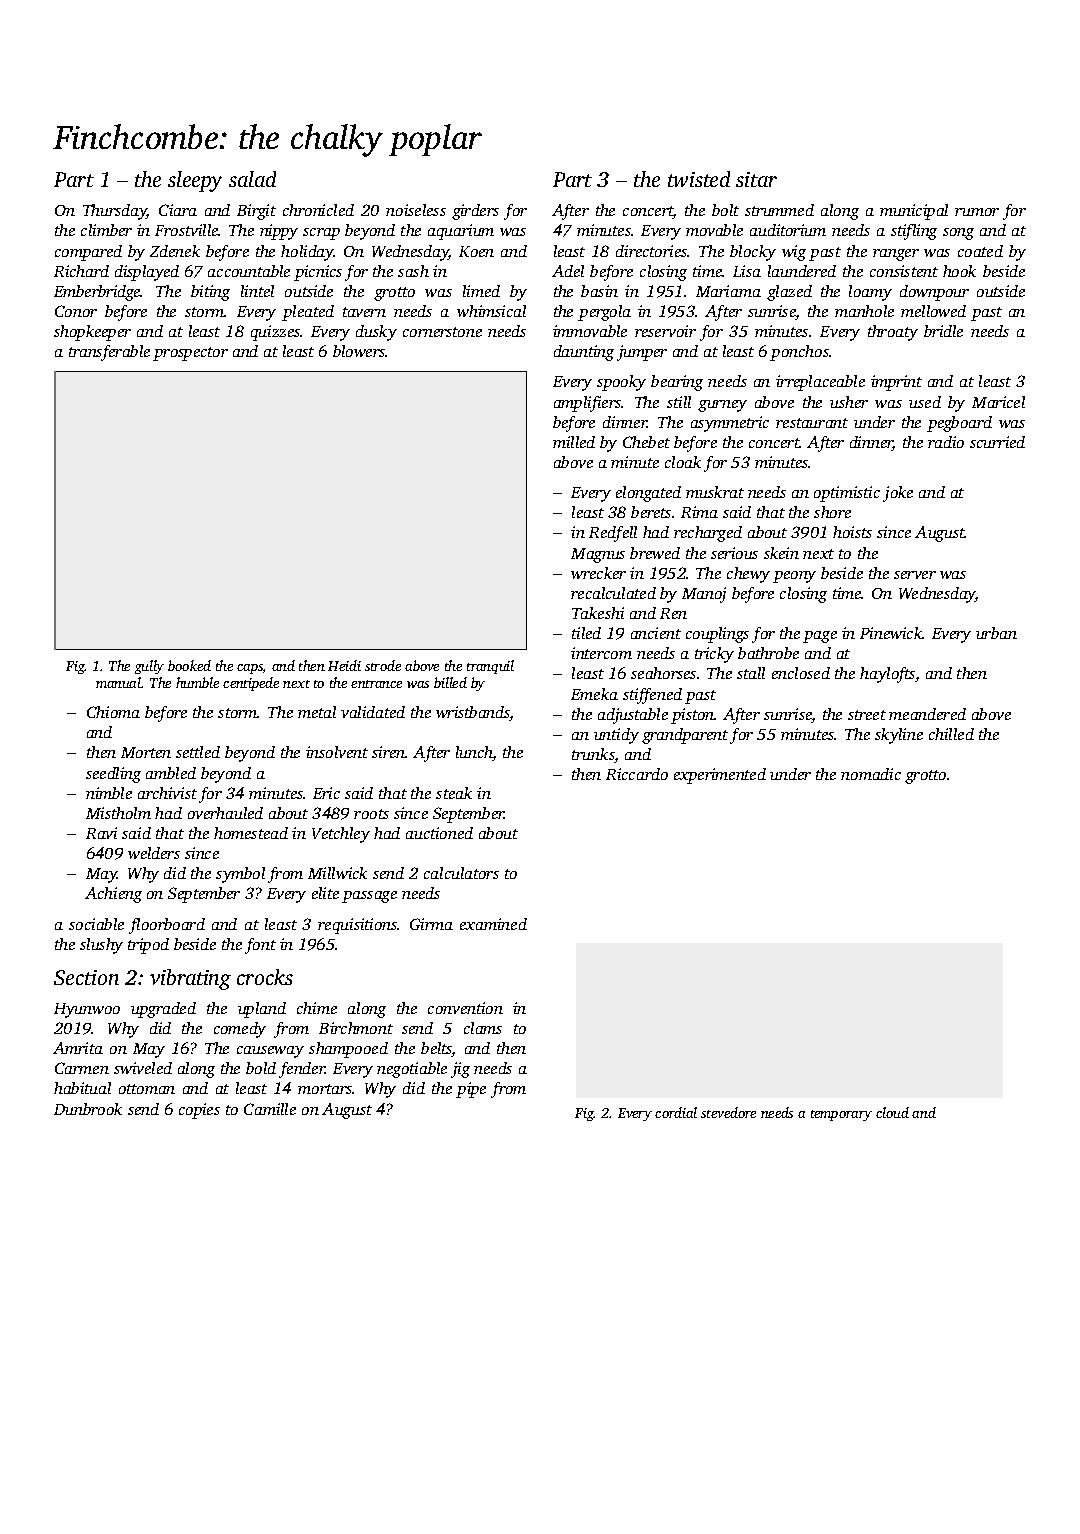 This screenshot has height=1534, width=1080. What do you see at coordinates (471, 1090) in the screenshot?
I see `pipe` at bounding box center [471, 1090].
